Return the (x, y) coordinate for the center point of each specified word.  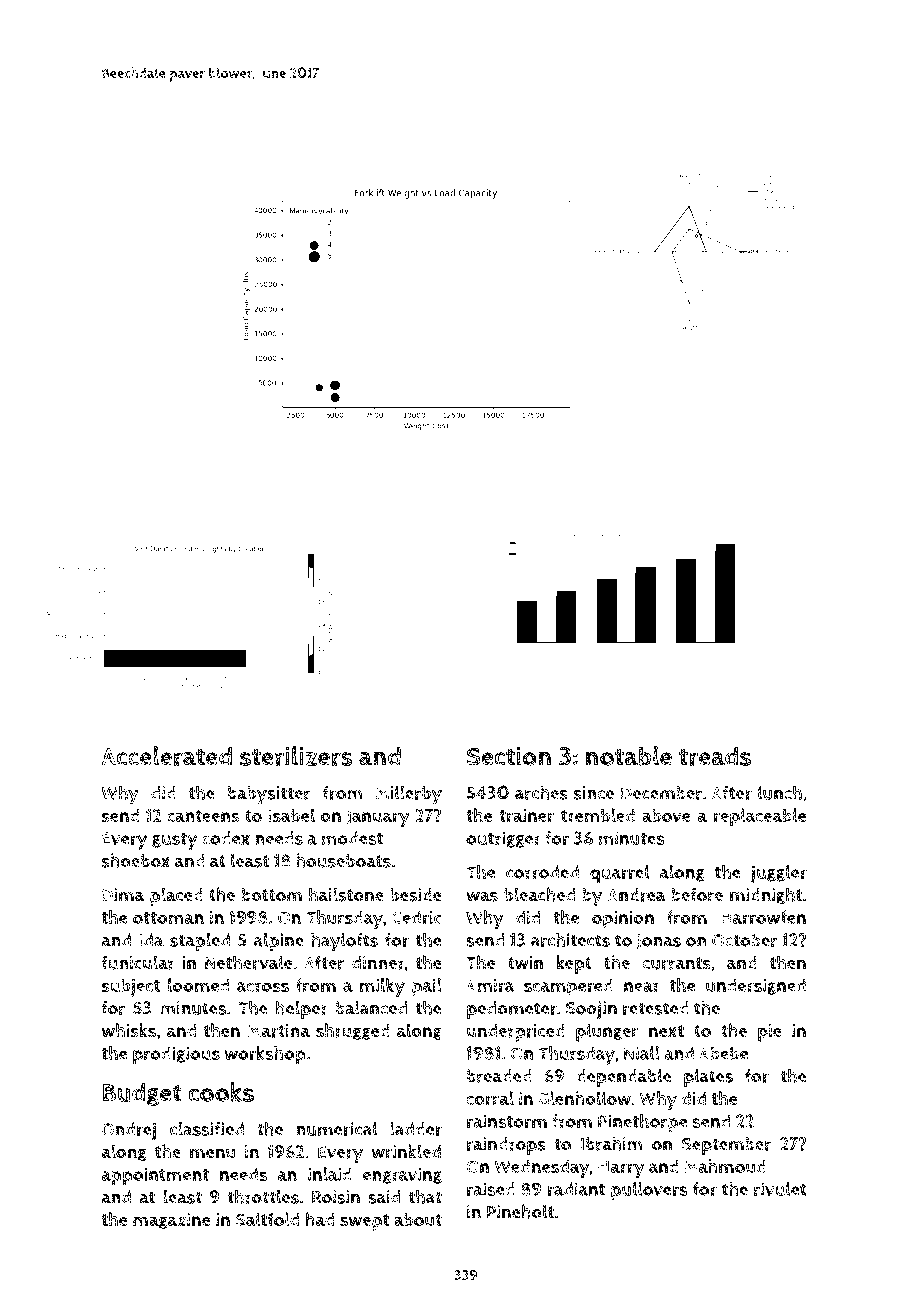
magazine (172, 1221)
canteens (203, 816)
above (666, 815)
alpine (279, 942)
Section (509, 756)
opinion (623, 920)
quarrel (620, 874)
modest (352, 838)
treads (715, 756)
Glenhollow (584, 1098)
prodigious (176, 1055)
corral (490, 1098)
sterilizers (296, 756)
